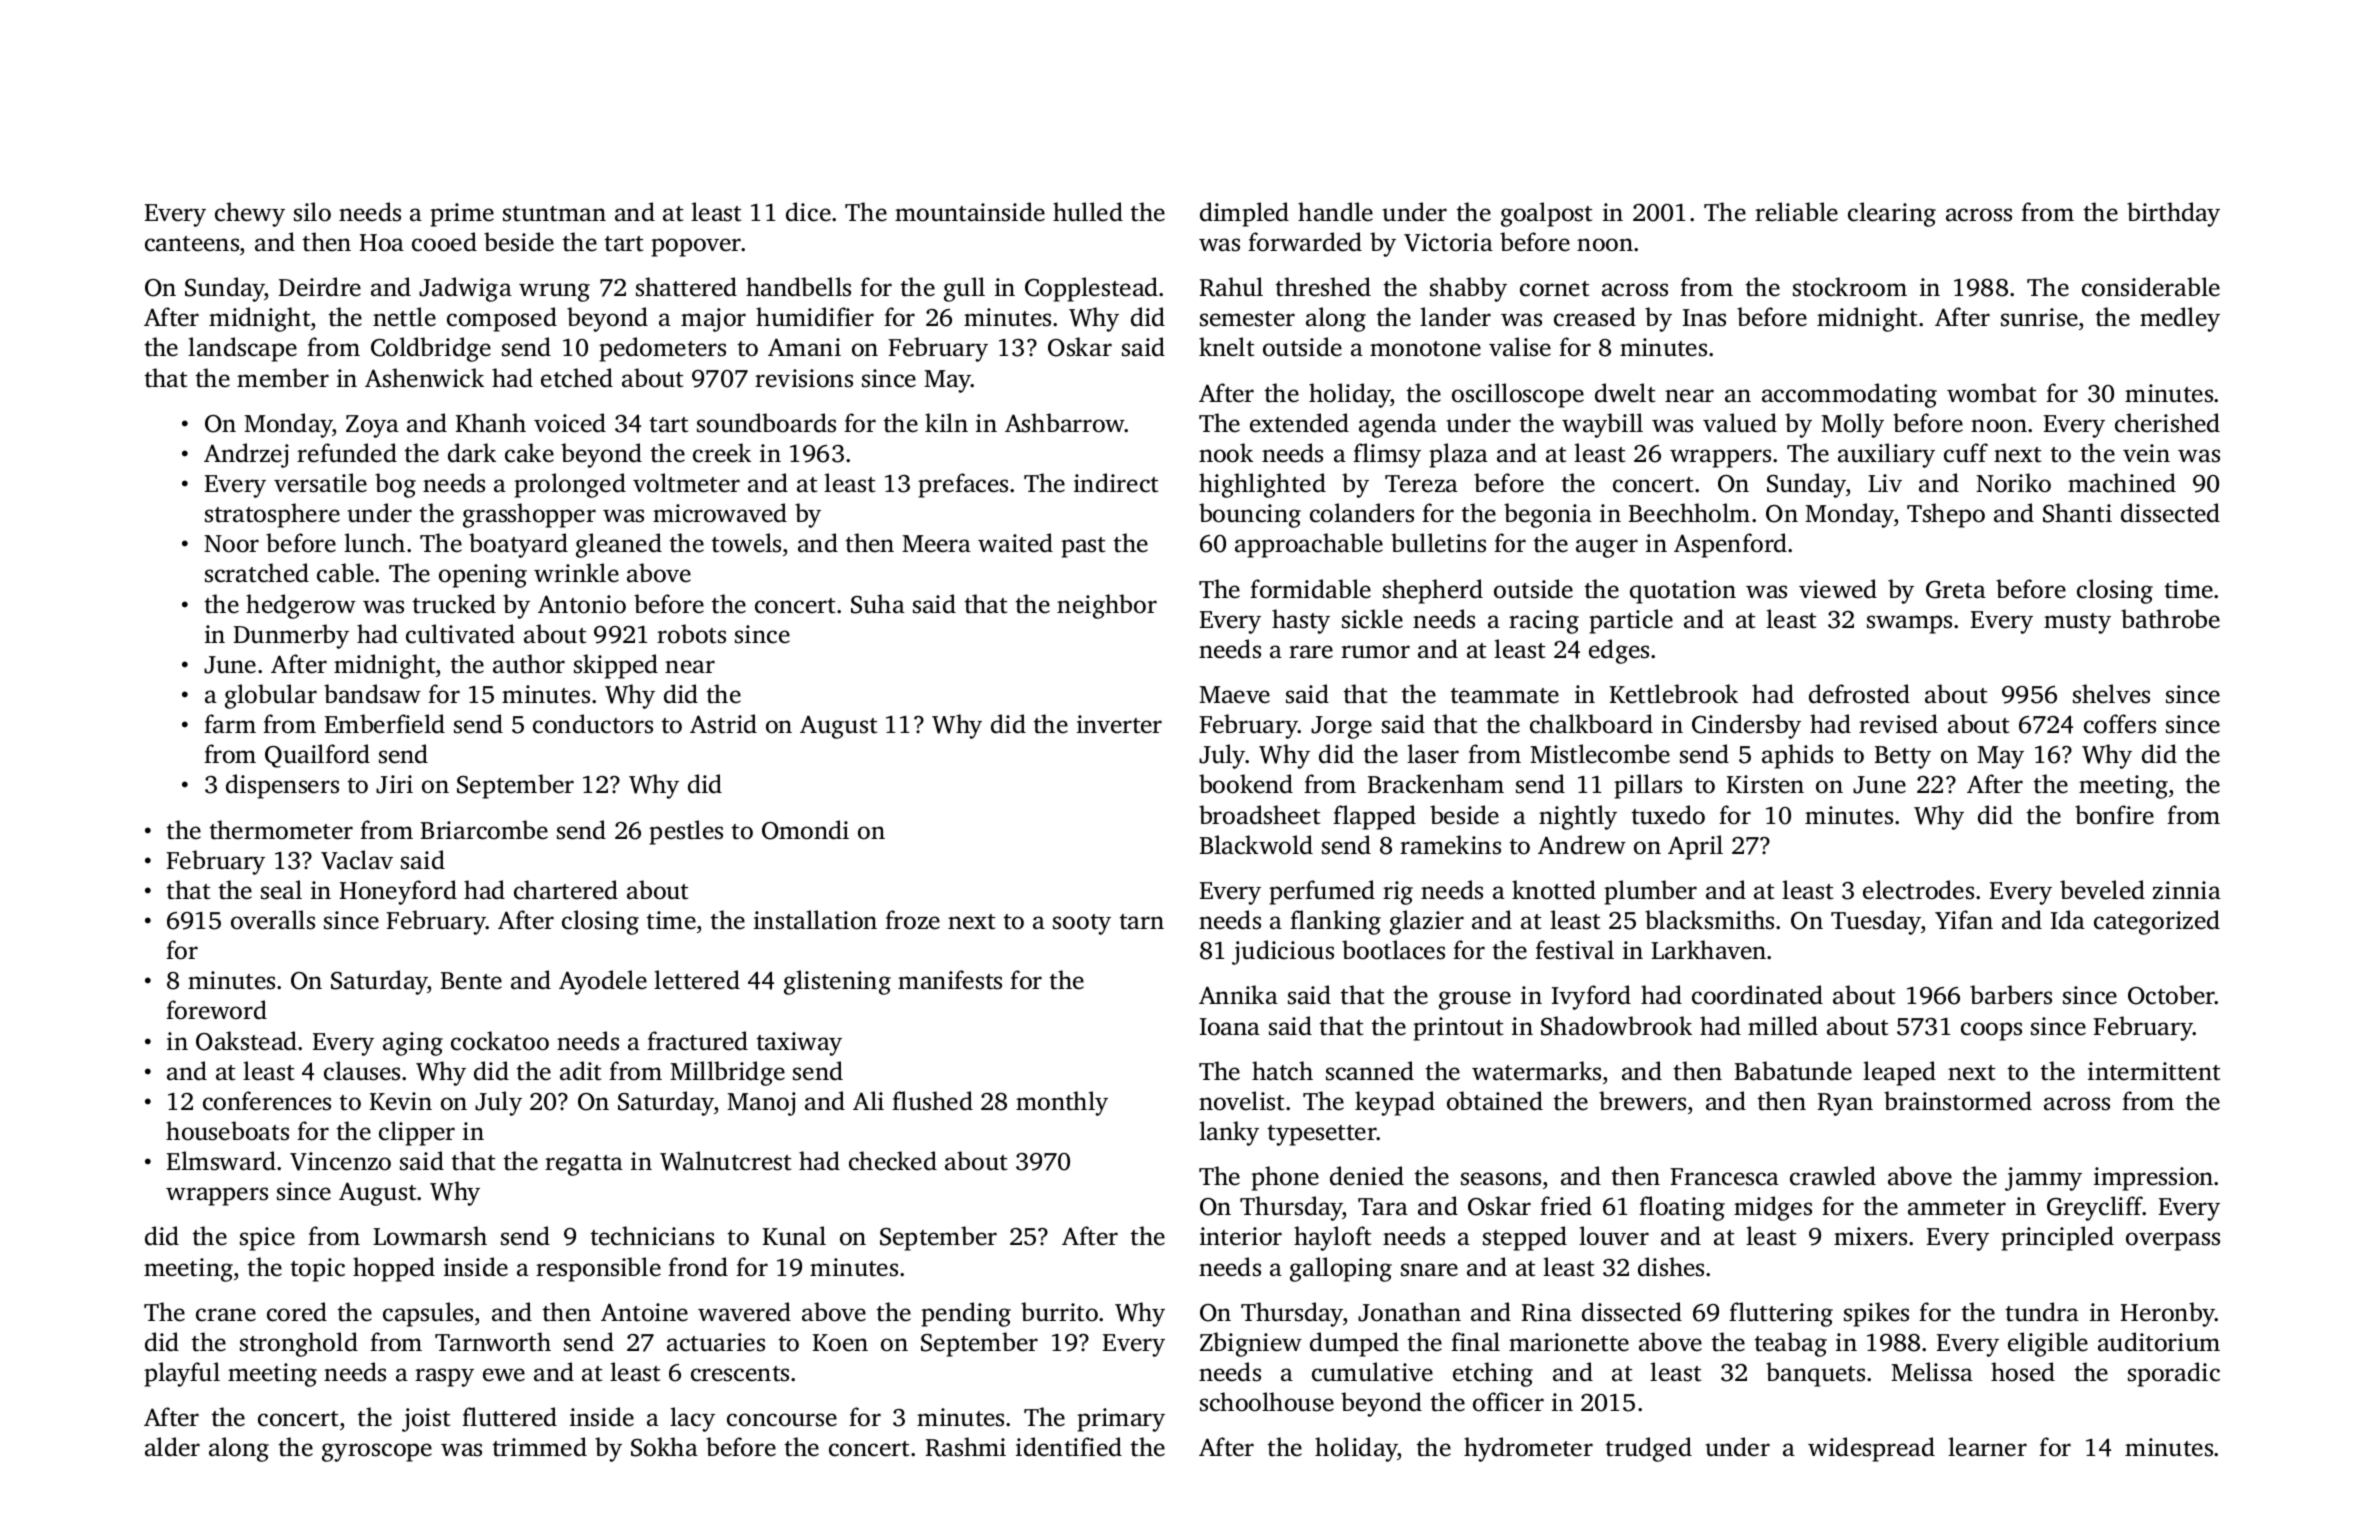  What do you see at coordinates (2042, 1312) in the document?
I see `tundra` at bounding box center [2042, 1312].
